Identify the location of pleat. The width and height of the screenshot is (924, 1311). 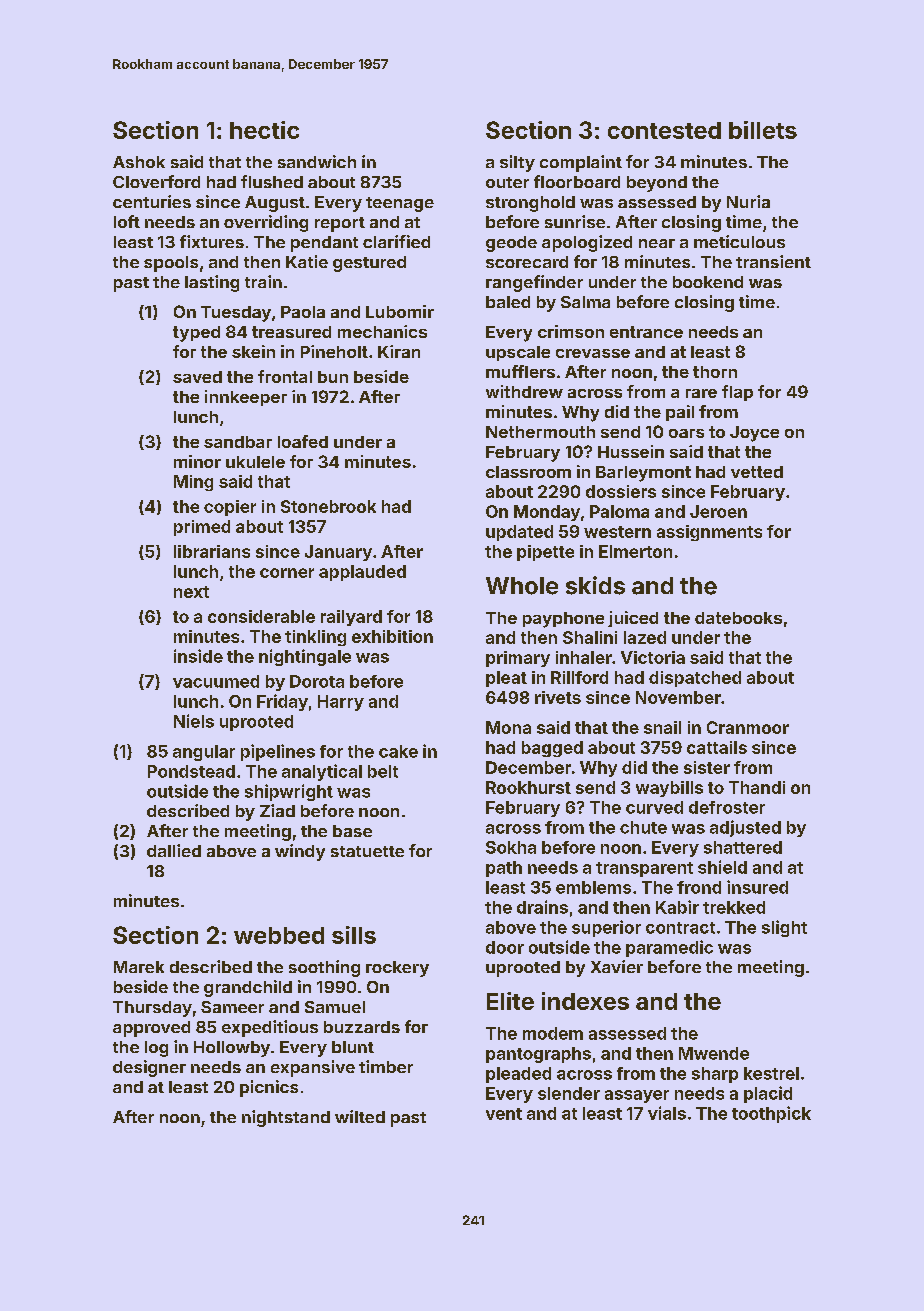
(506, 679).
